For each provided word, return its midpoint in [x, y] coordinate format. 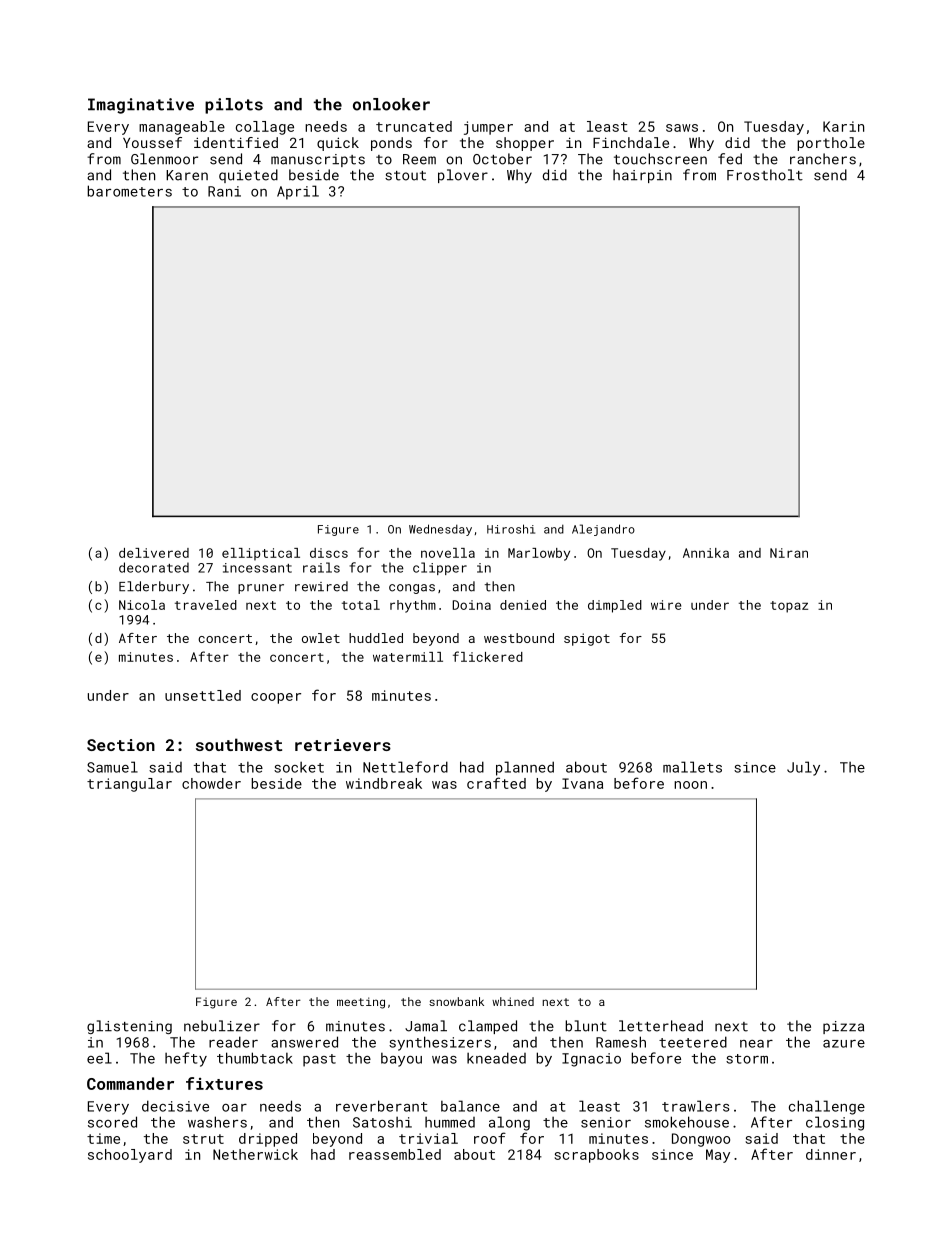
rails [321, 567]
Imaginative [141, 106]
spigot [587, 639]
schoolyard [130, 1156]
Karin [843, 126]
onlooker [391, 104]
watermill [408, 657]
